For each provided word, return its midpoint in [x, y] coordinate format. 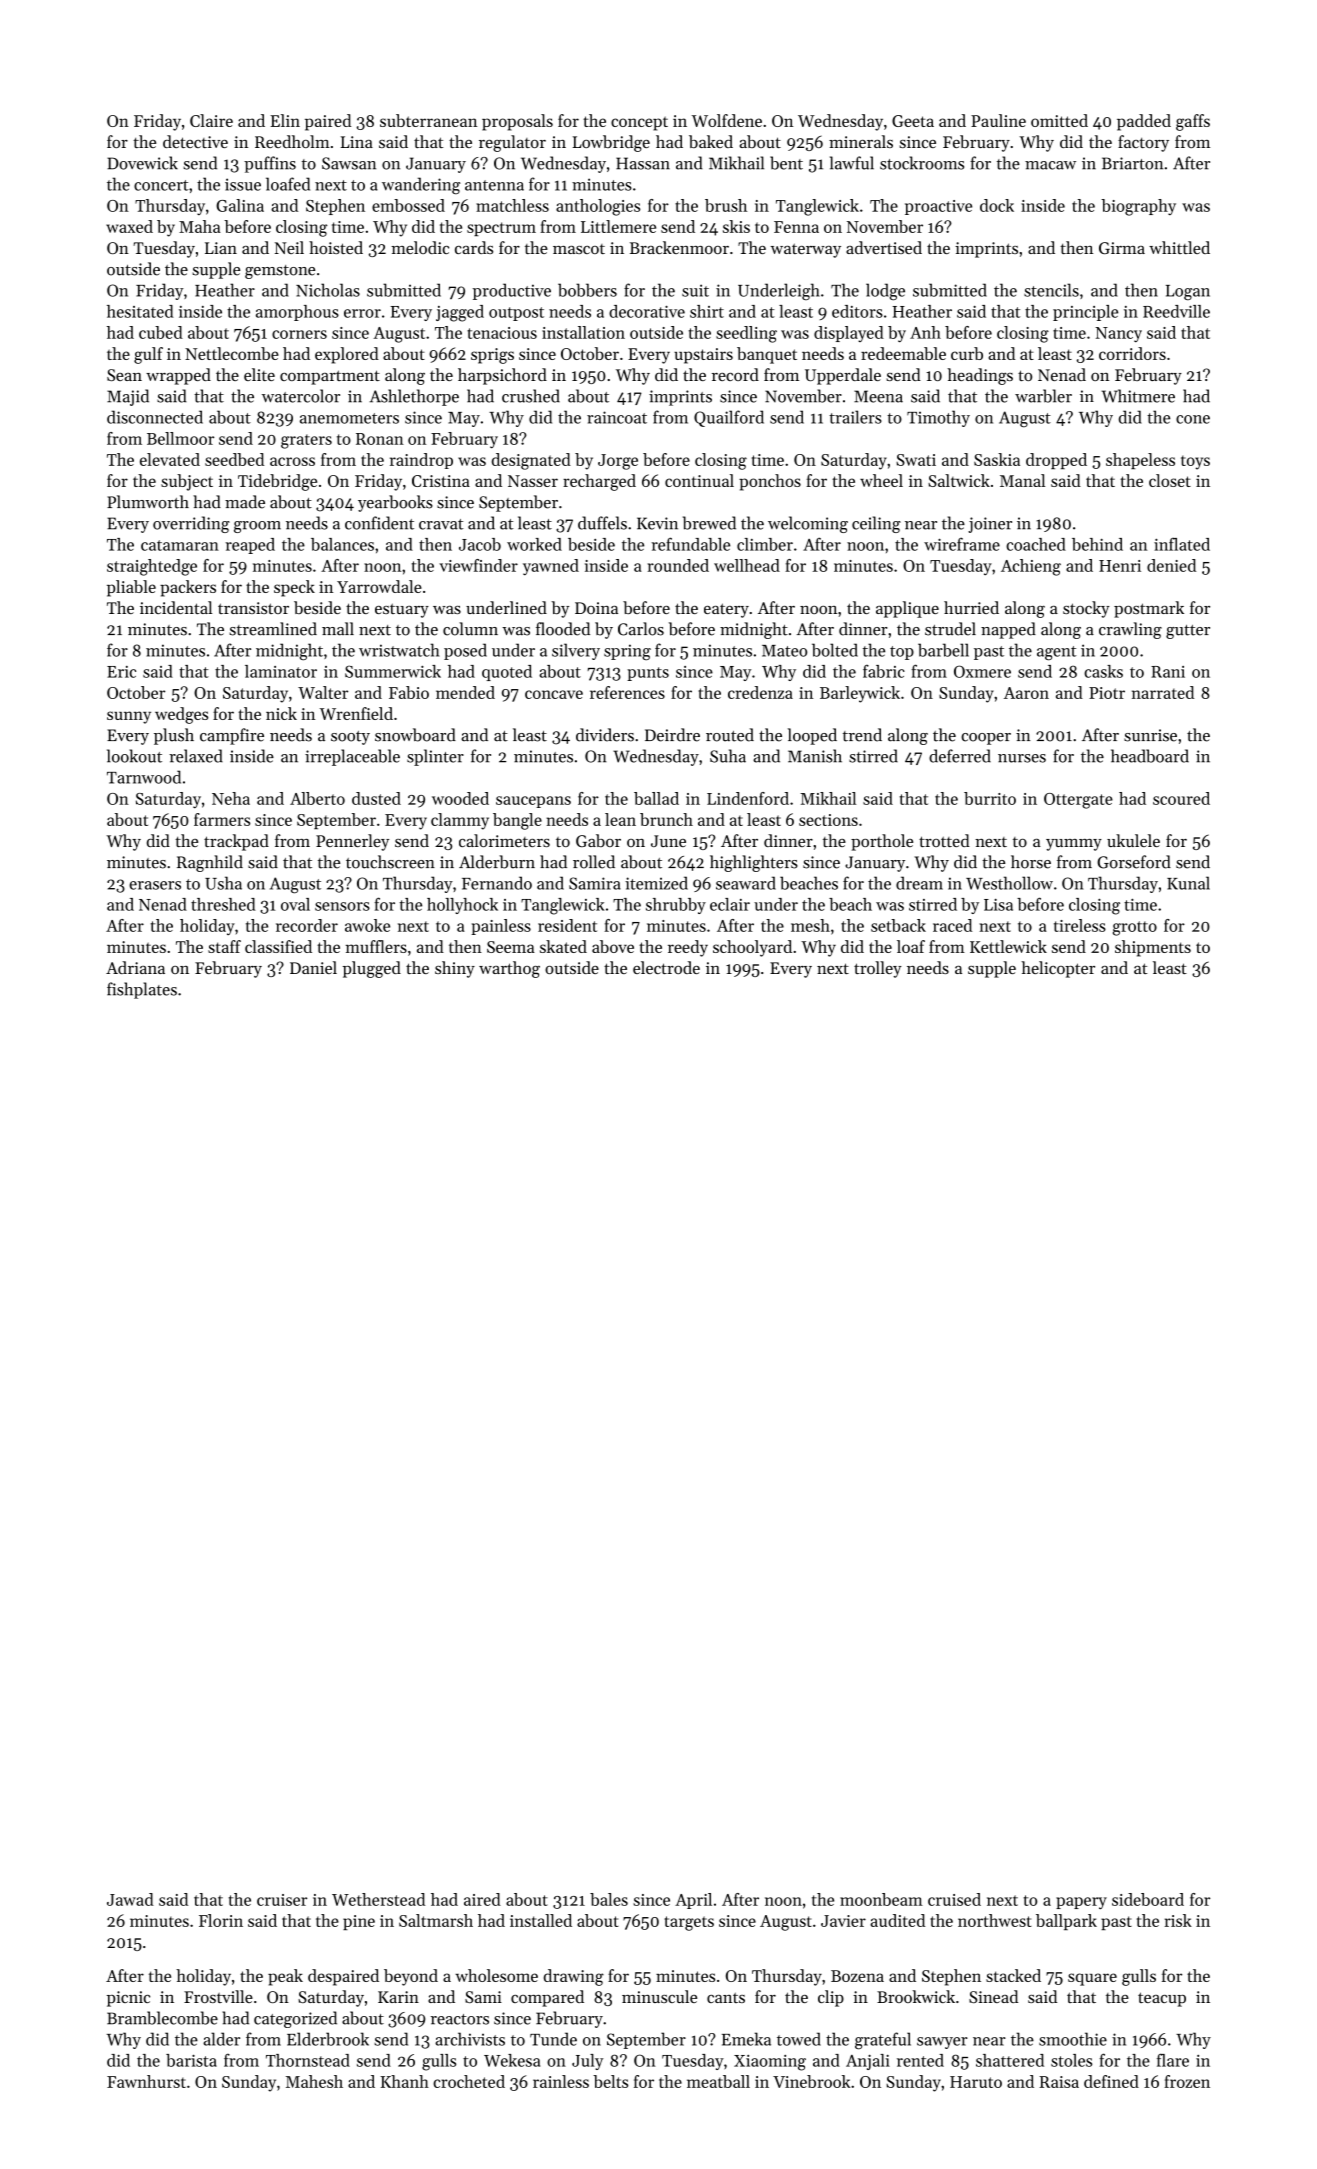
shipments [1153, 948]
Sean [124, 375]
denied [1171, 565]
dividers [605, 735]
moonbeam [881, 1899]
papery [1081, 1903]
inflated [1182, 544]
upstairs [703, 356]
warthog [509, 969]
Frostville [218, 1996]
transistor [253, 608]
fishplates [142, 990]
